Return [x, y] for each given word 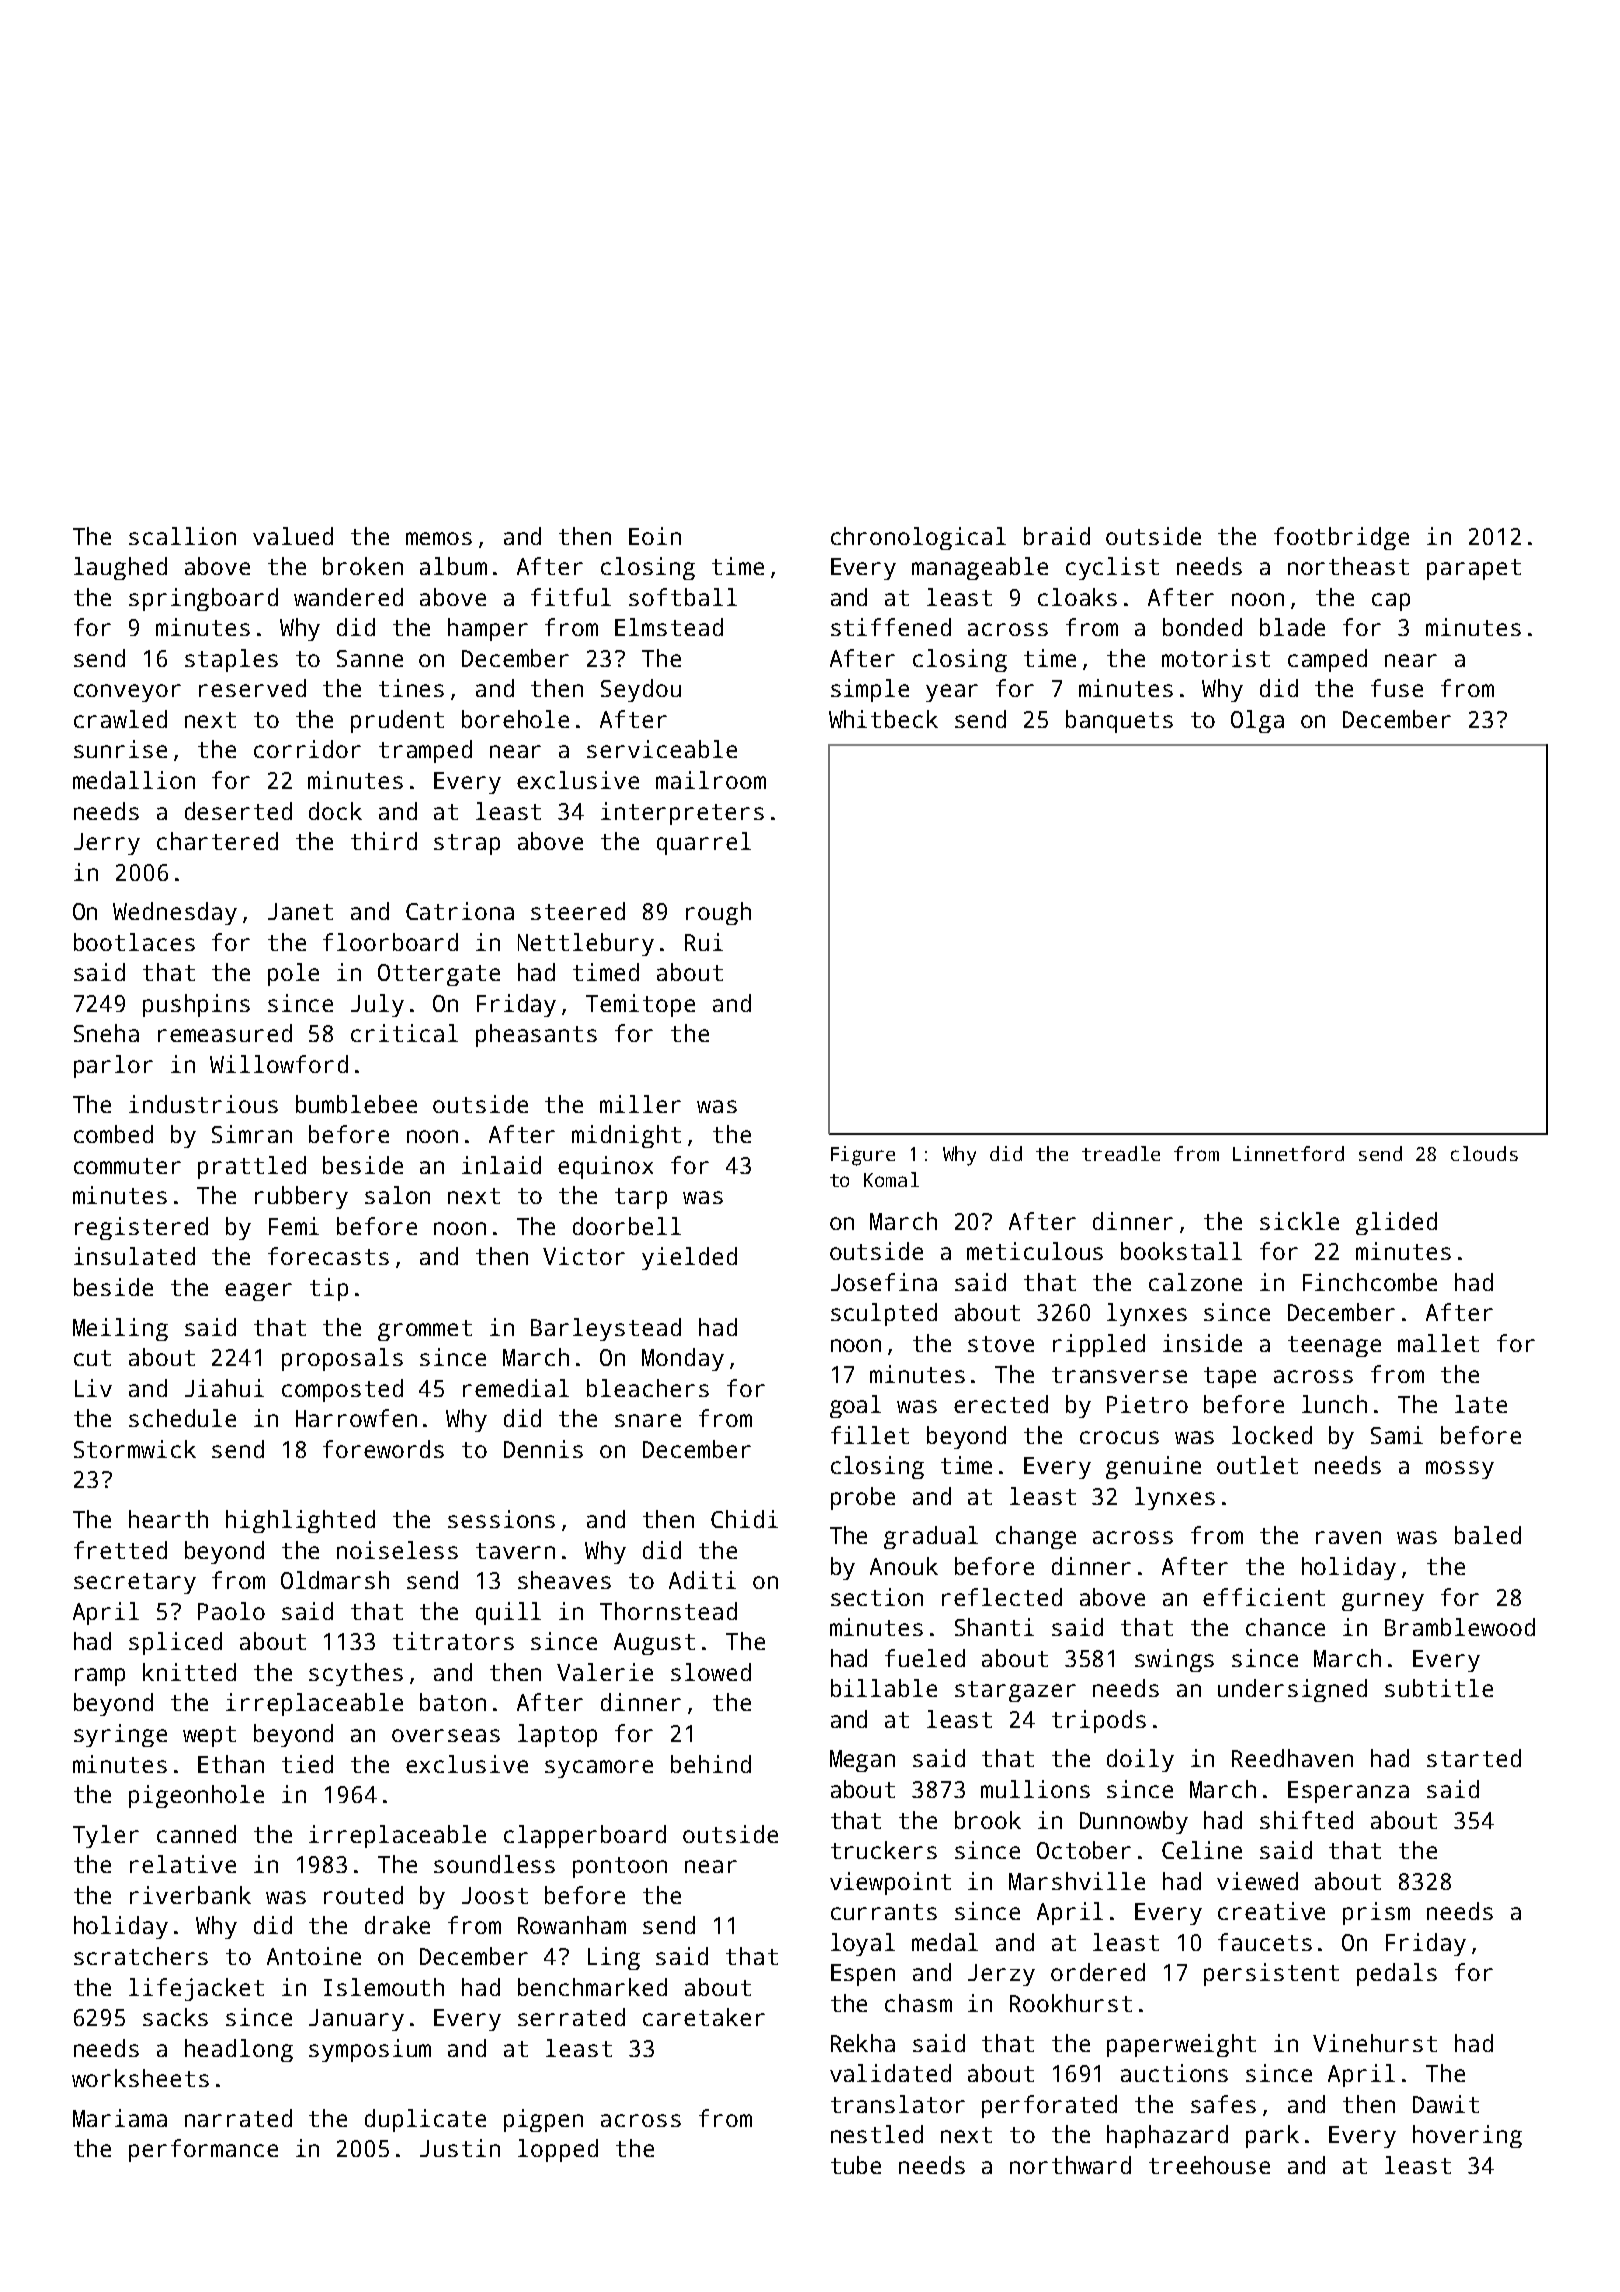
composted [342, 1390]
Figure [863, 1156]
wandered [348, 597]
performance [203, 2150]
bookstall [1181, 1251]
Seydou [641, 690]
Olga [1257, 721]
